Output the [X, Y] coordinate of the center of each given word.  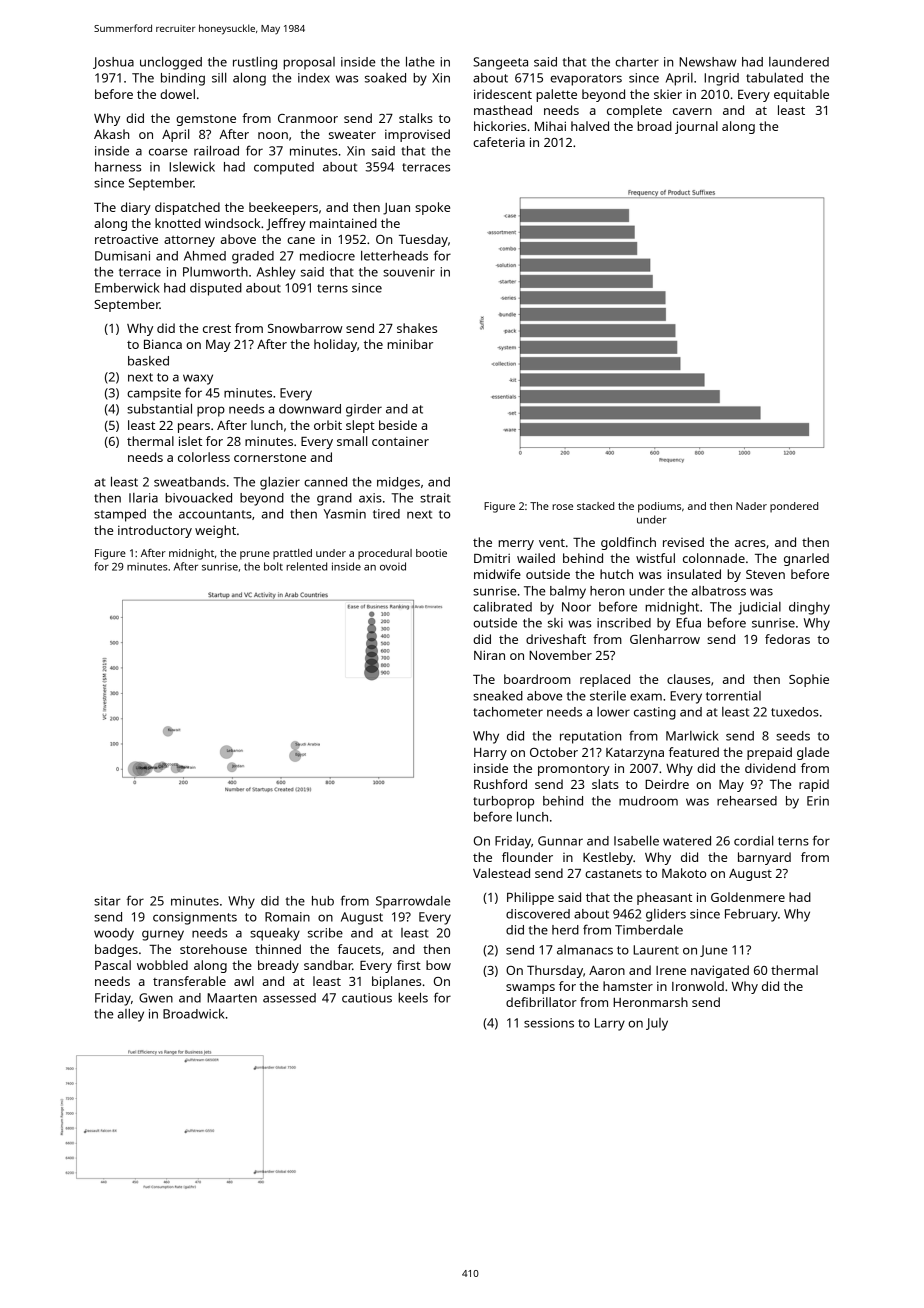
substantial [159, 409]
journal [696, 127]
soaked [385, 78]
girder [364, 410]
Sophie [809, 680]
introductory [155, 531]
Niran [489, 655]
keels [413, 998]
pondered [794, 507]
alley [131, 1015]
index [314, 78]
